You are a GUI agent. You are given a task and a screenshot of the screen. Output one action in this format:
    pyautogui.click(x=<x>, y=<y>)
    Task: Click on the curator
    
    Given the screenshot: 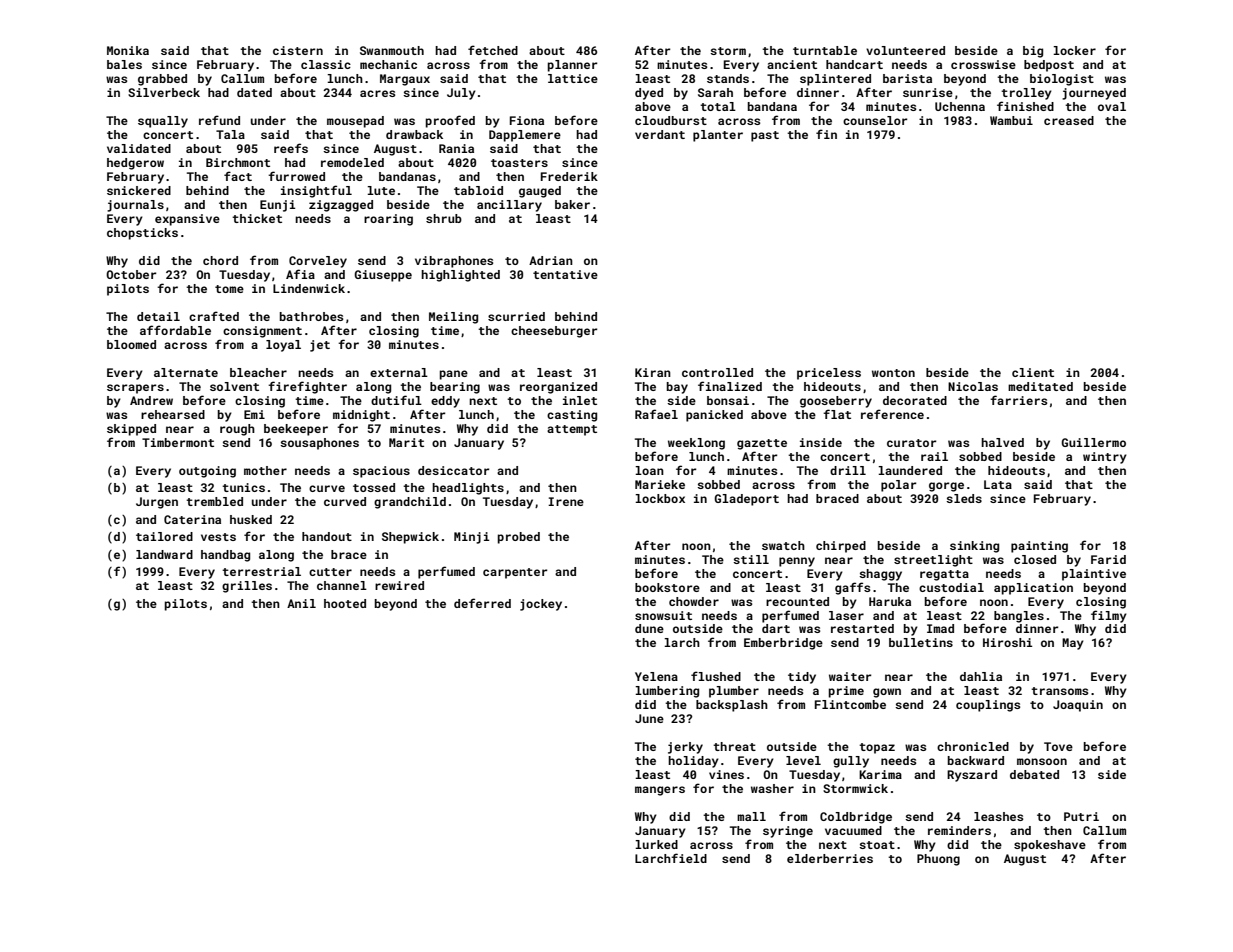 What is the action you would take?
    pyautogui.click(x=911, y=443)
